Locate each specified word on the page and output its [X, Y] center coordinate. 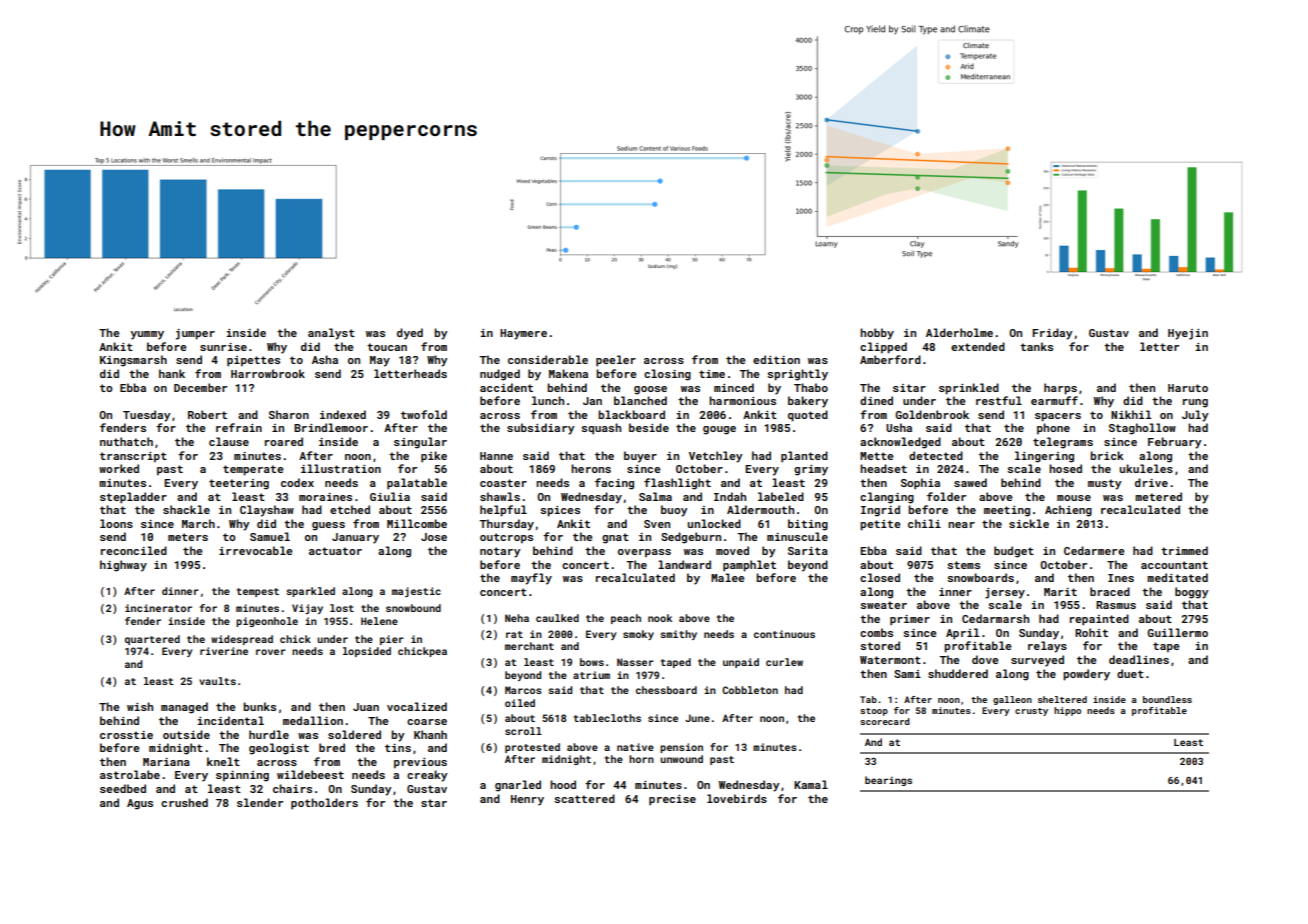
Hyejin [1188, 334]
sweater [883, 605]
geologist [279, 749]
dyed [410, 334]
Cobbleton [750, 690]
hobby [877, 334]
